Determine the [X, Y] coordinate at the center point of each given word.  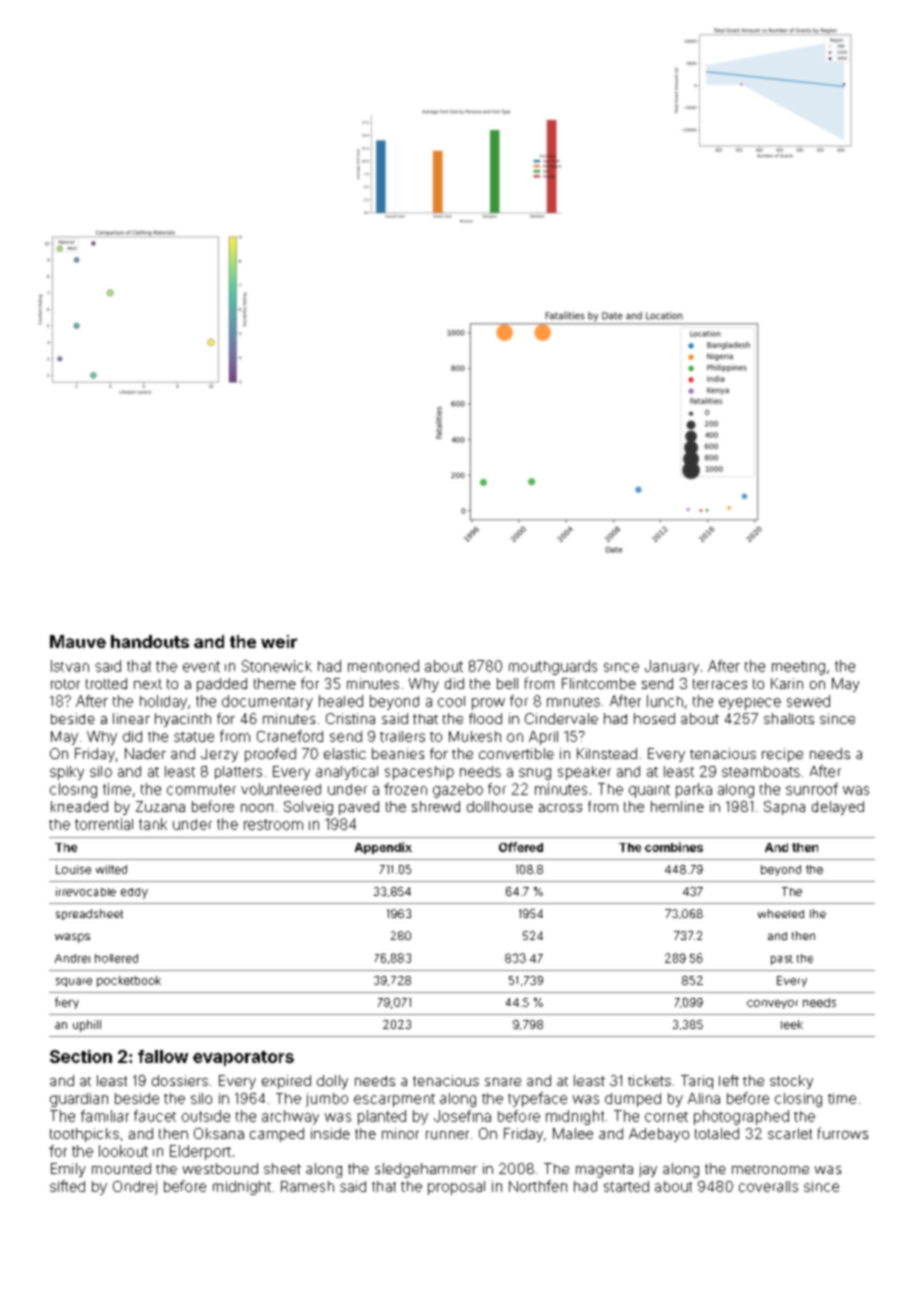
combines [674, 847]
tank [153, 824]
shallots [789, 718]
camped [277, 1135]
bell [507, 683]
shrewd [436, 806]
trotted [106, 683]
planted [382, 1117]
